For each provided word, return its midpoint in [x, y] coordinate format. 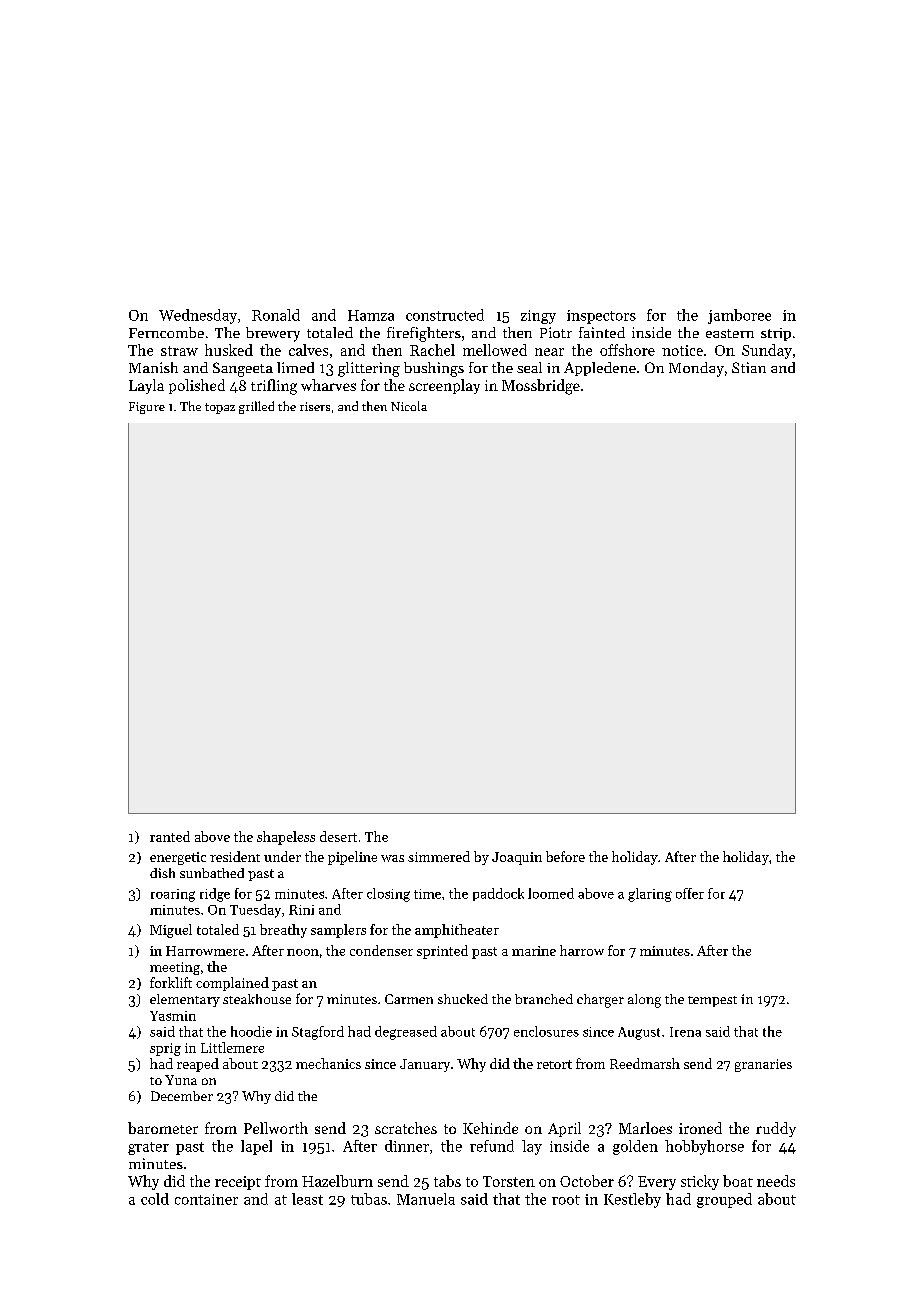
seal [529, 367]
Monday [696, 369]
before [565, 856]
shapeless [286, 838]
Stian [749, 367]
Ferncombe [166, 332]
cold [155, 1199]
